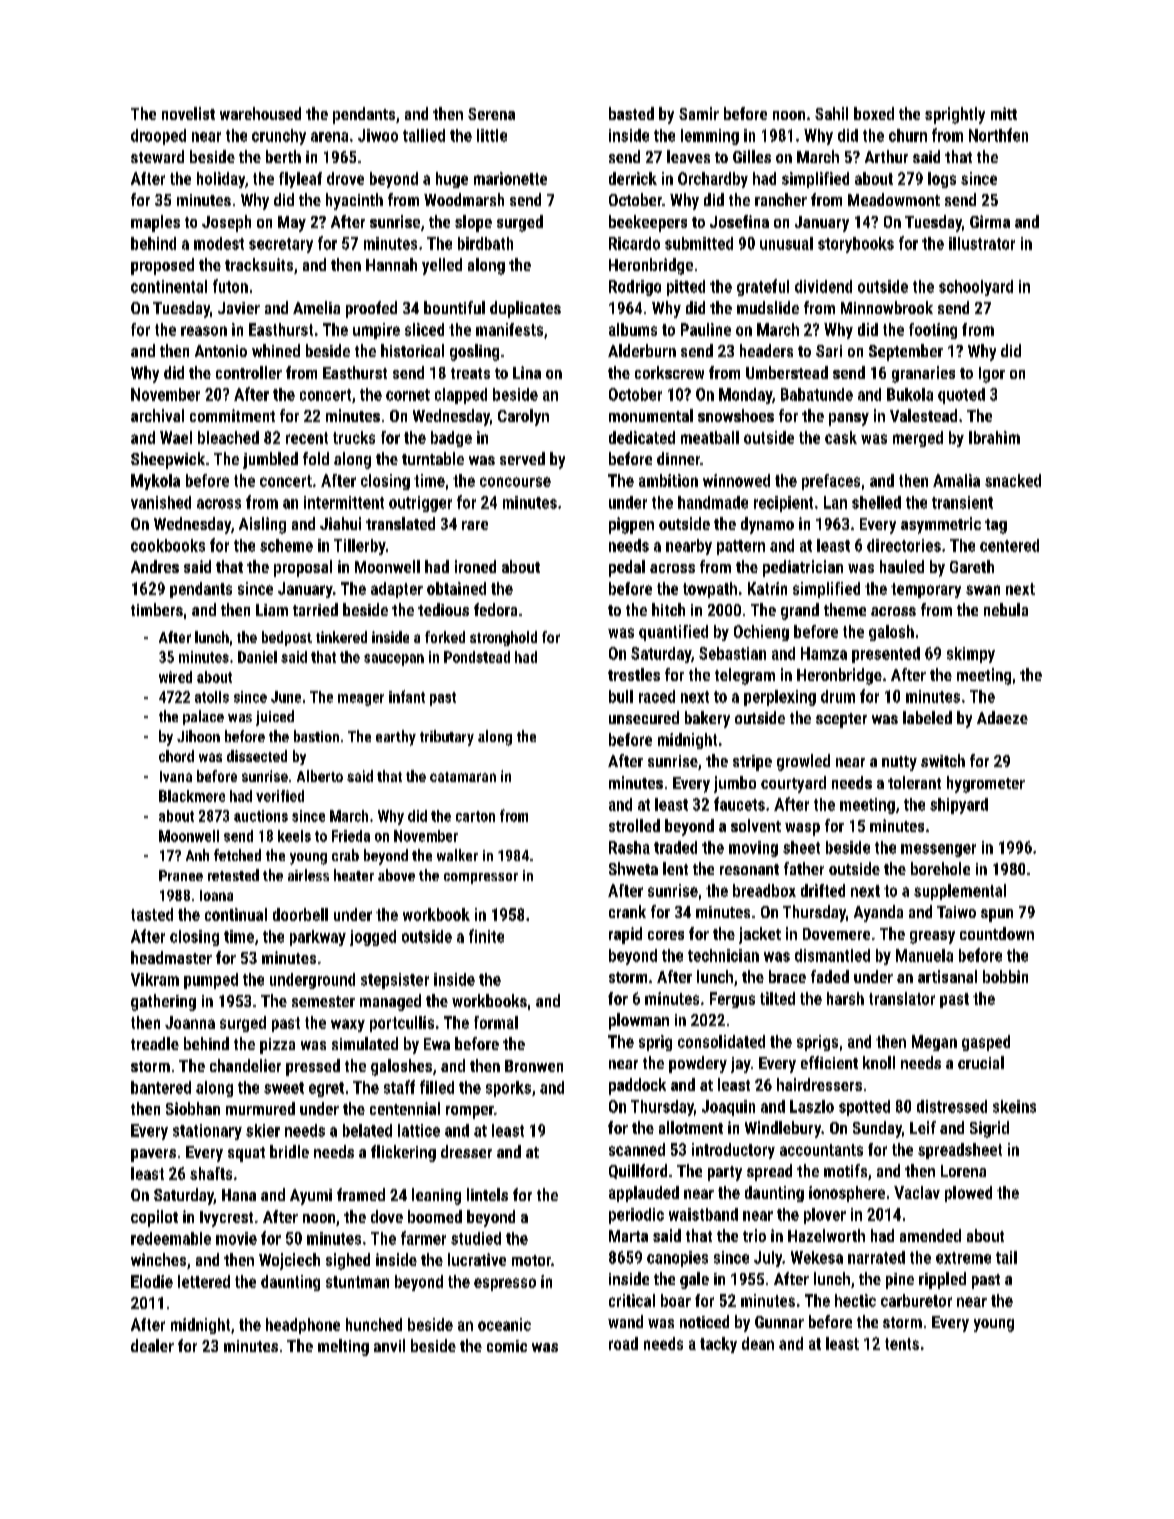 This page has height=1519, width=1174. Describe the element at coordinates (1009, 545) in the page. I see `centered` at that location.
